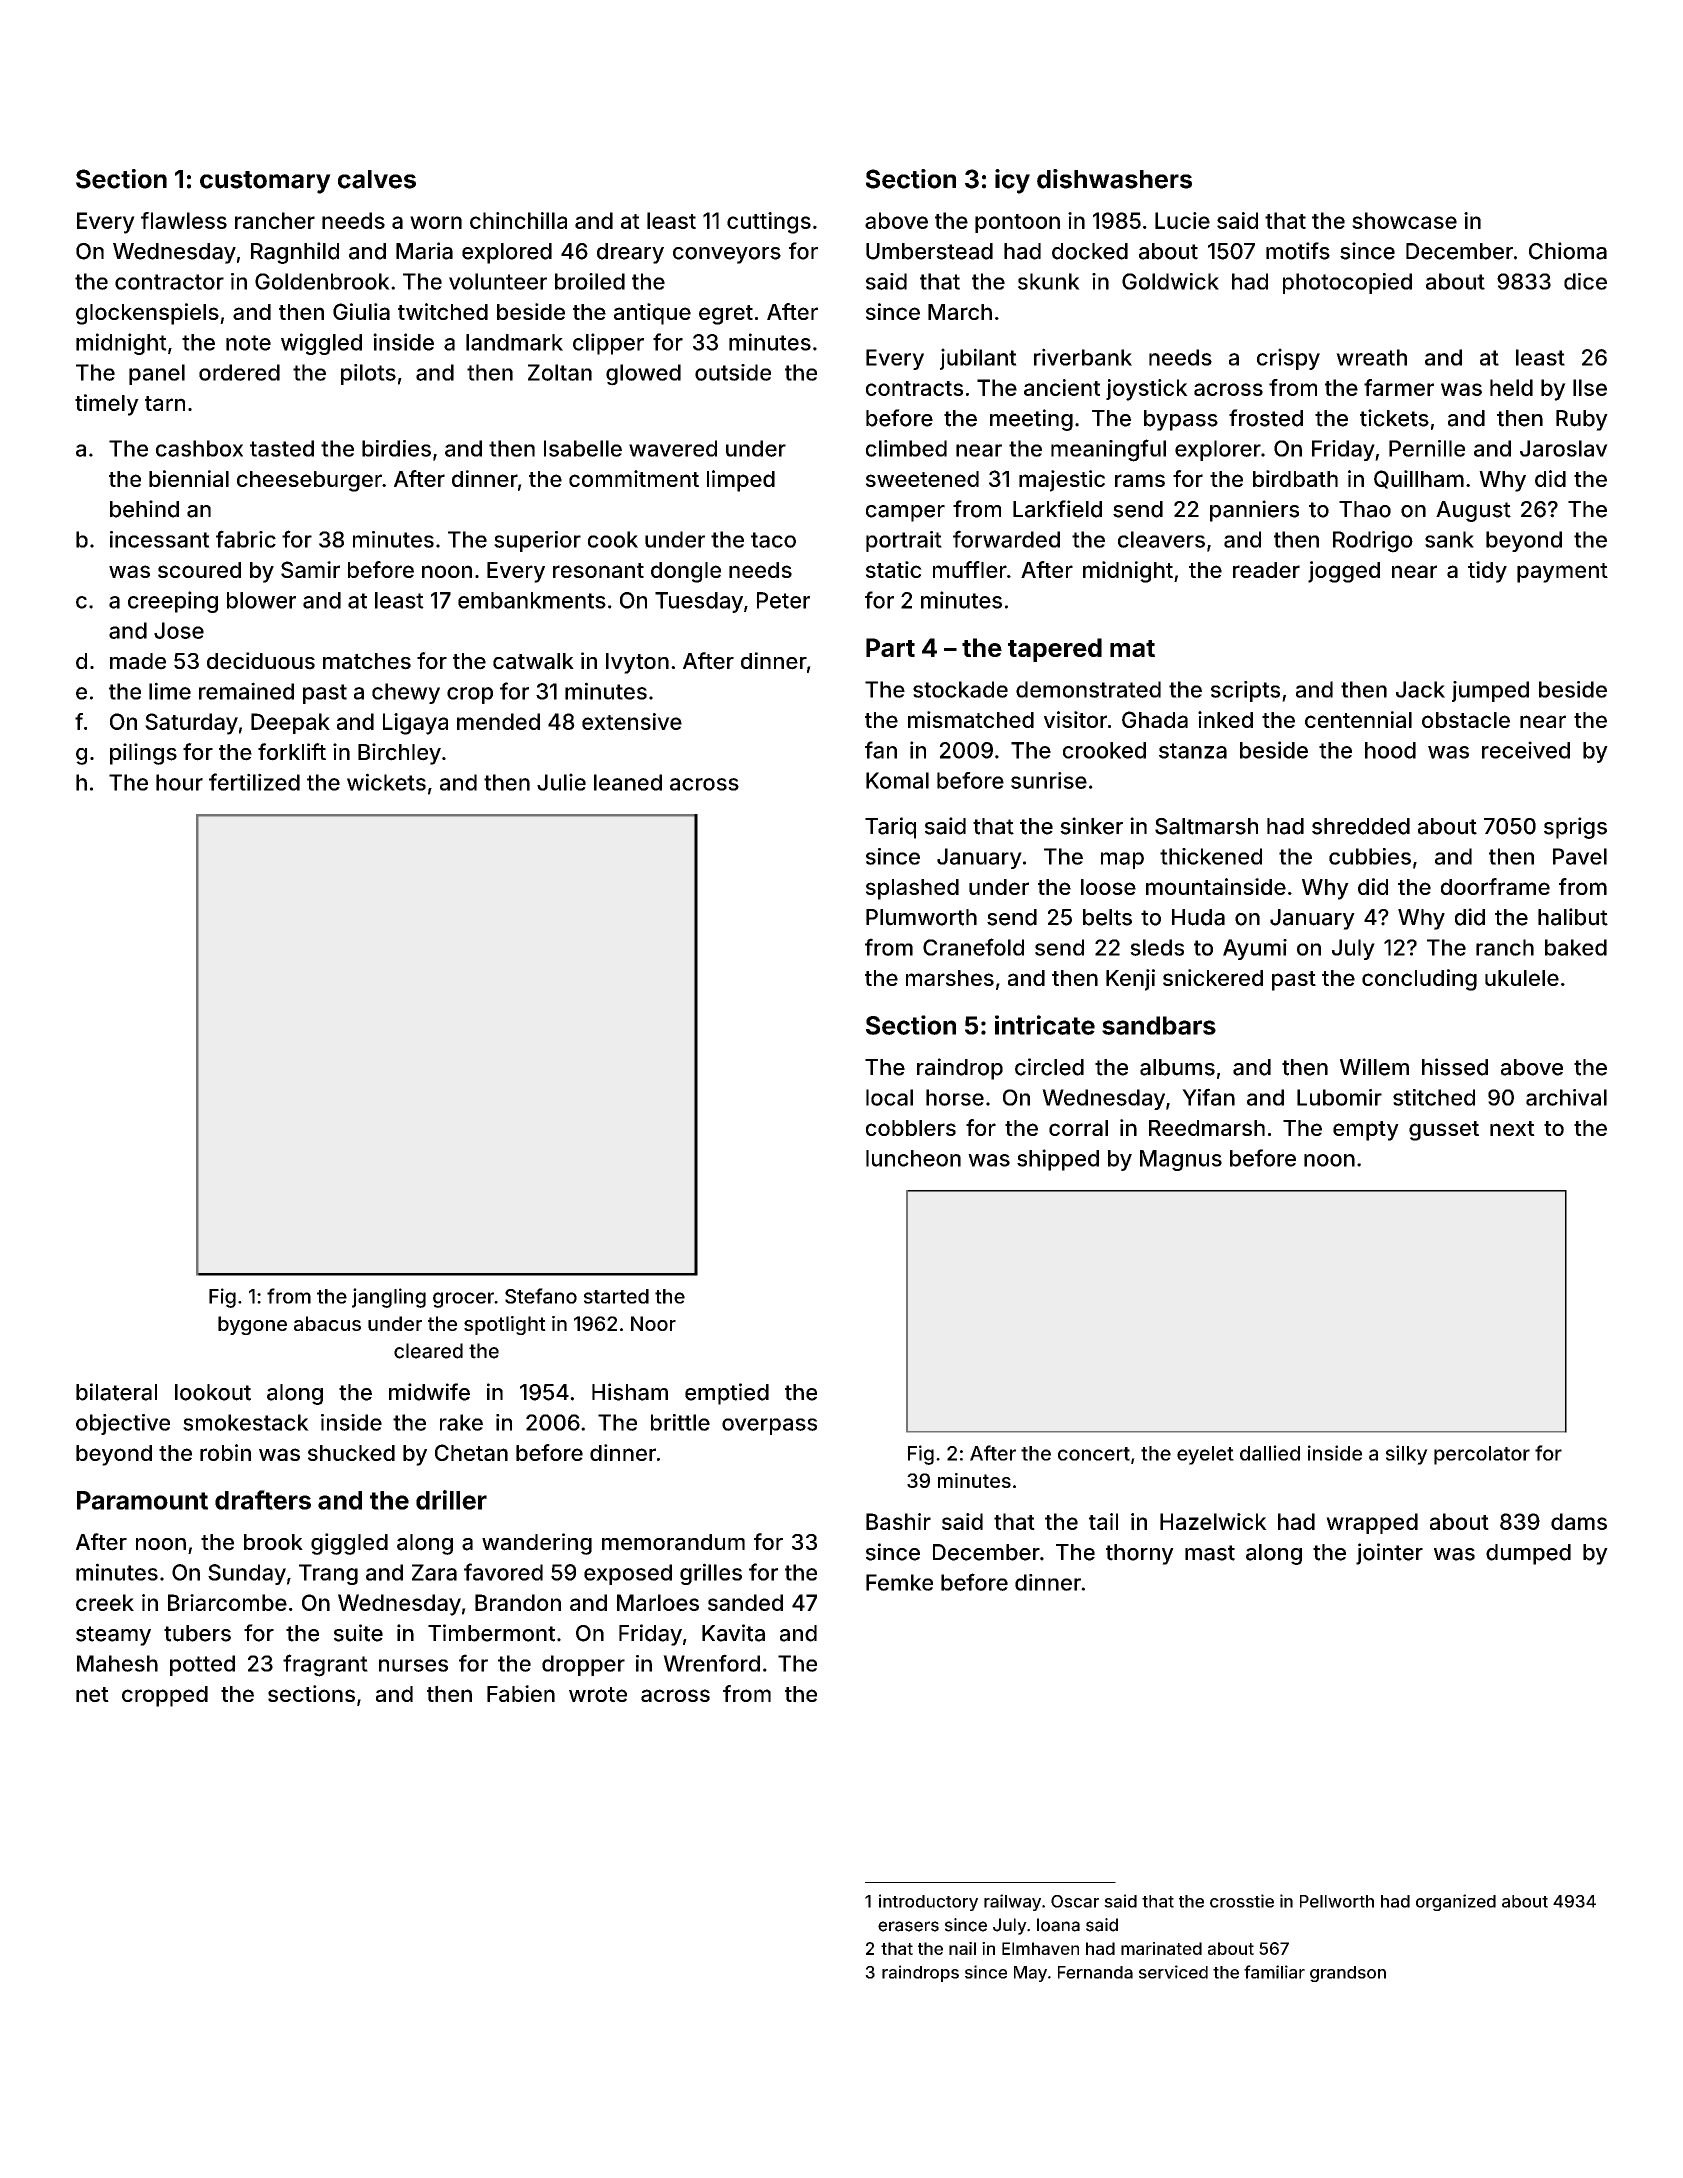 The width and height of the screenshot is (1683, 2178). Describe the element at coordinates (561, 782) in the screenshot. I see `Julie` at that location.
